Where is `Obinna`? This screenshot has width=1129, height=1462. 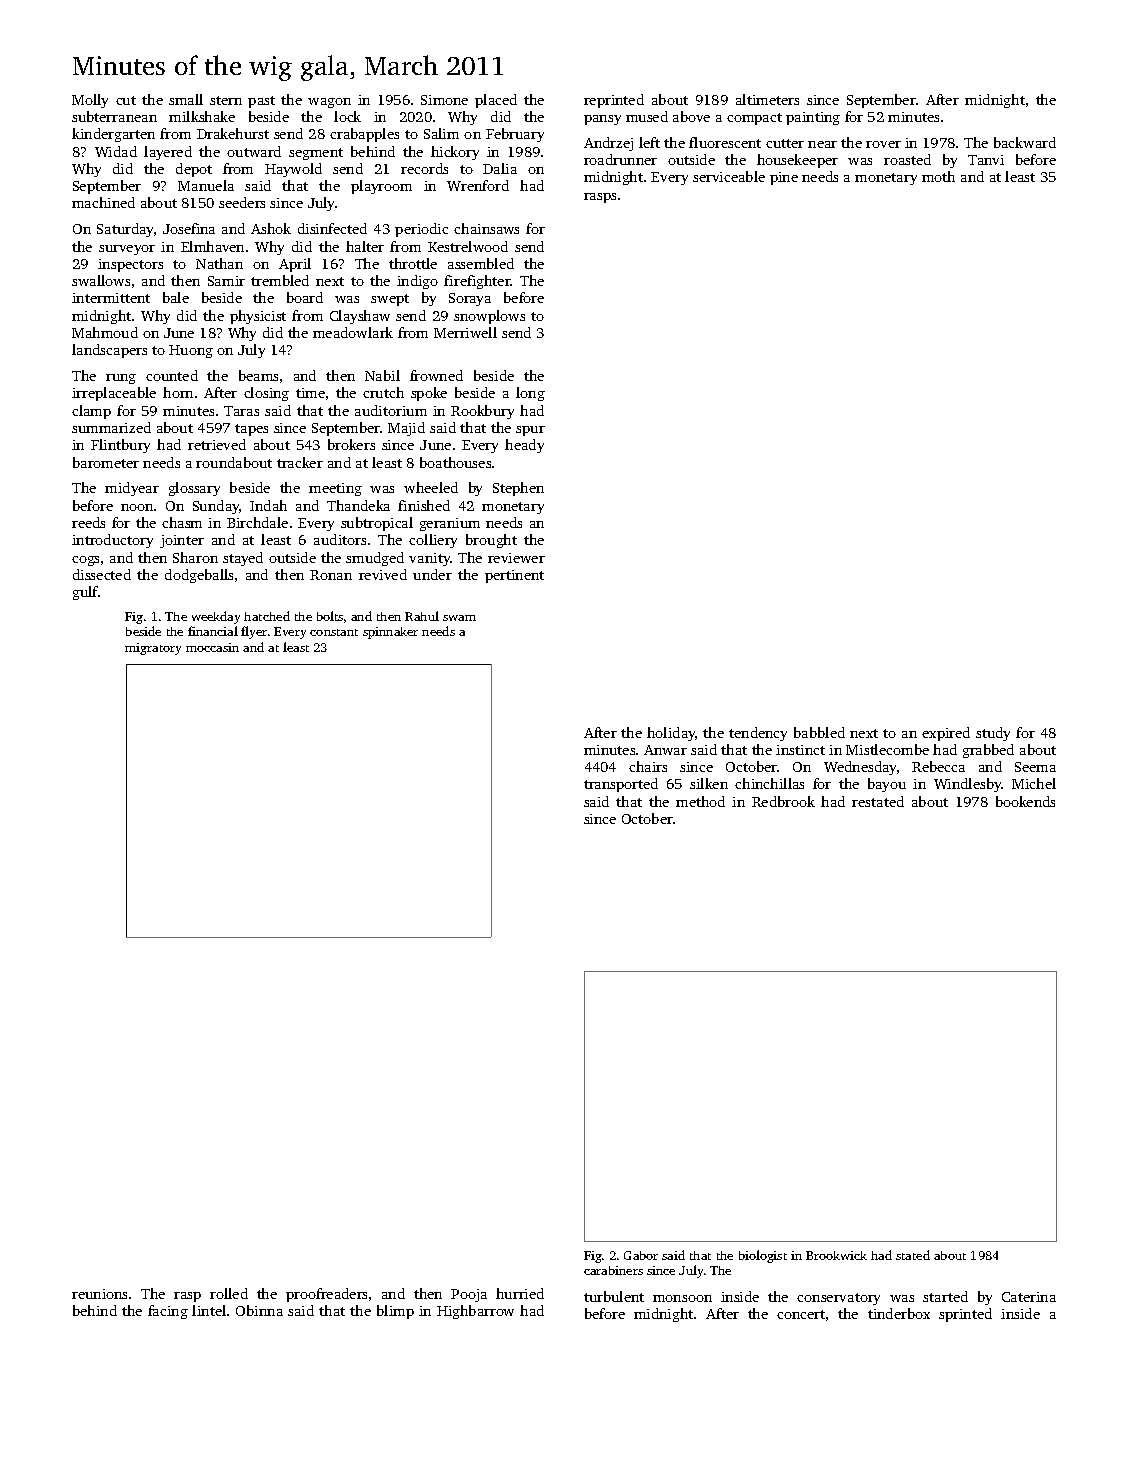
Obinna is located at coordinates (259, 1310).
